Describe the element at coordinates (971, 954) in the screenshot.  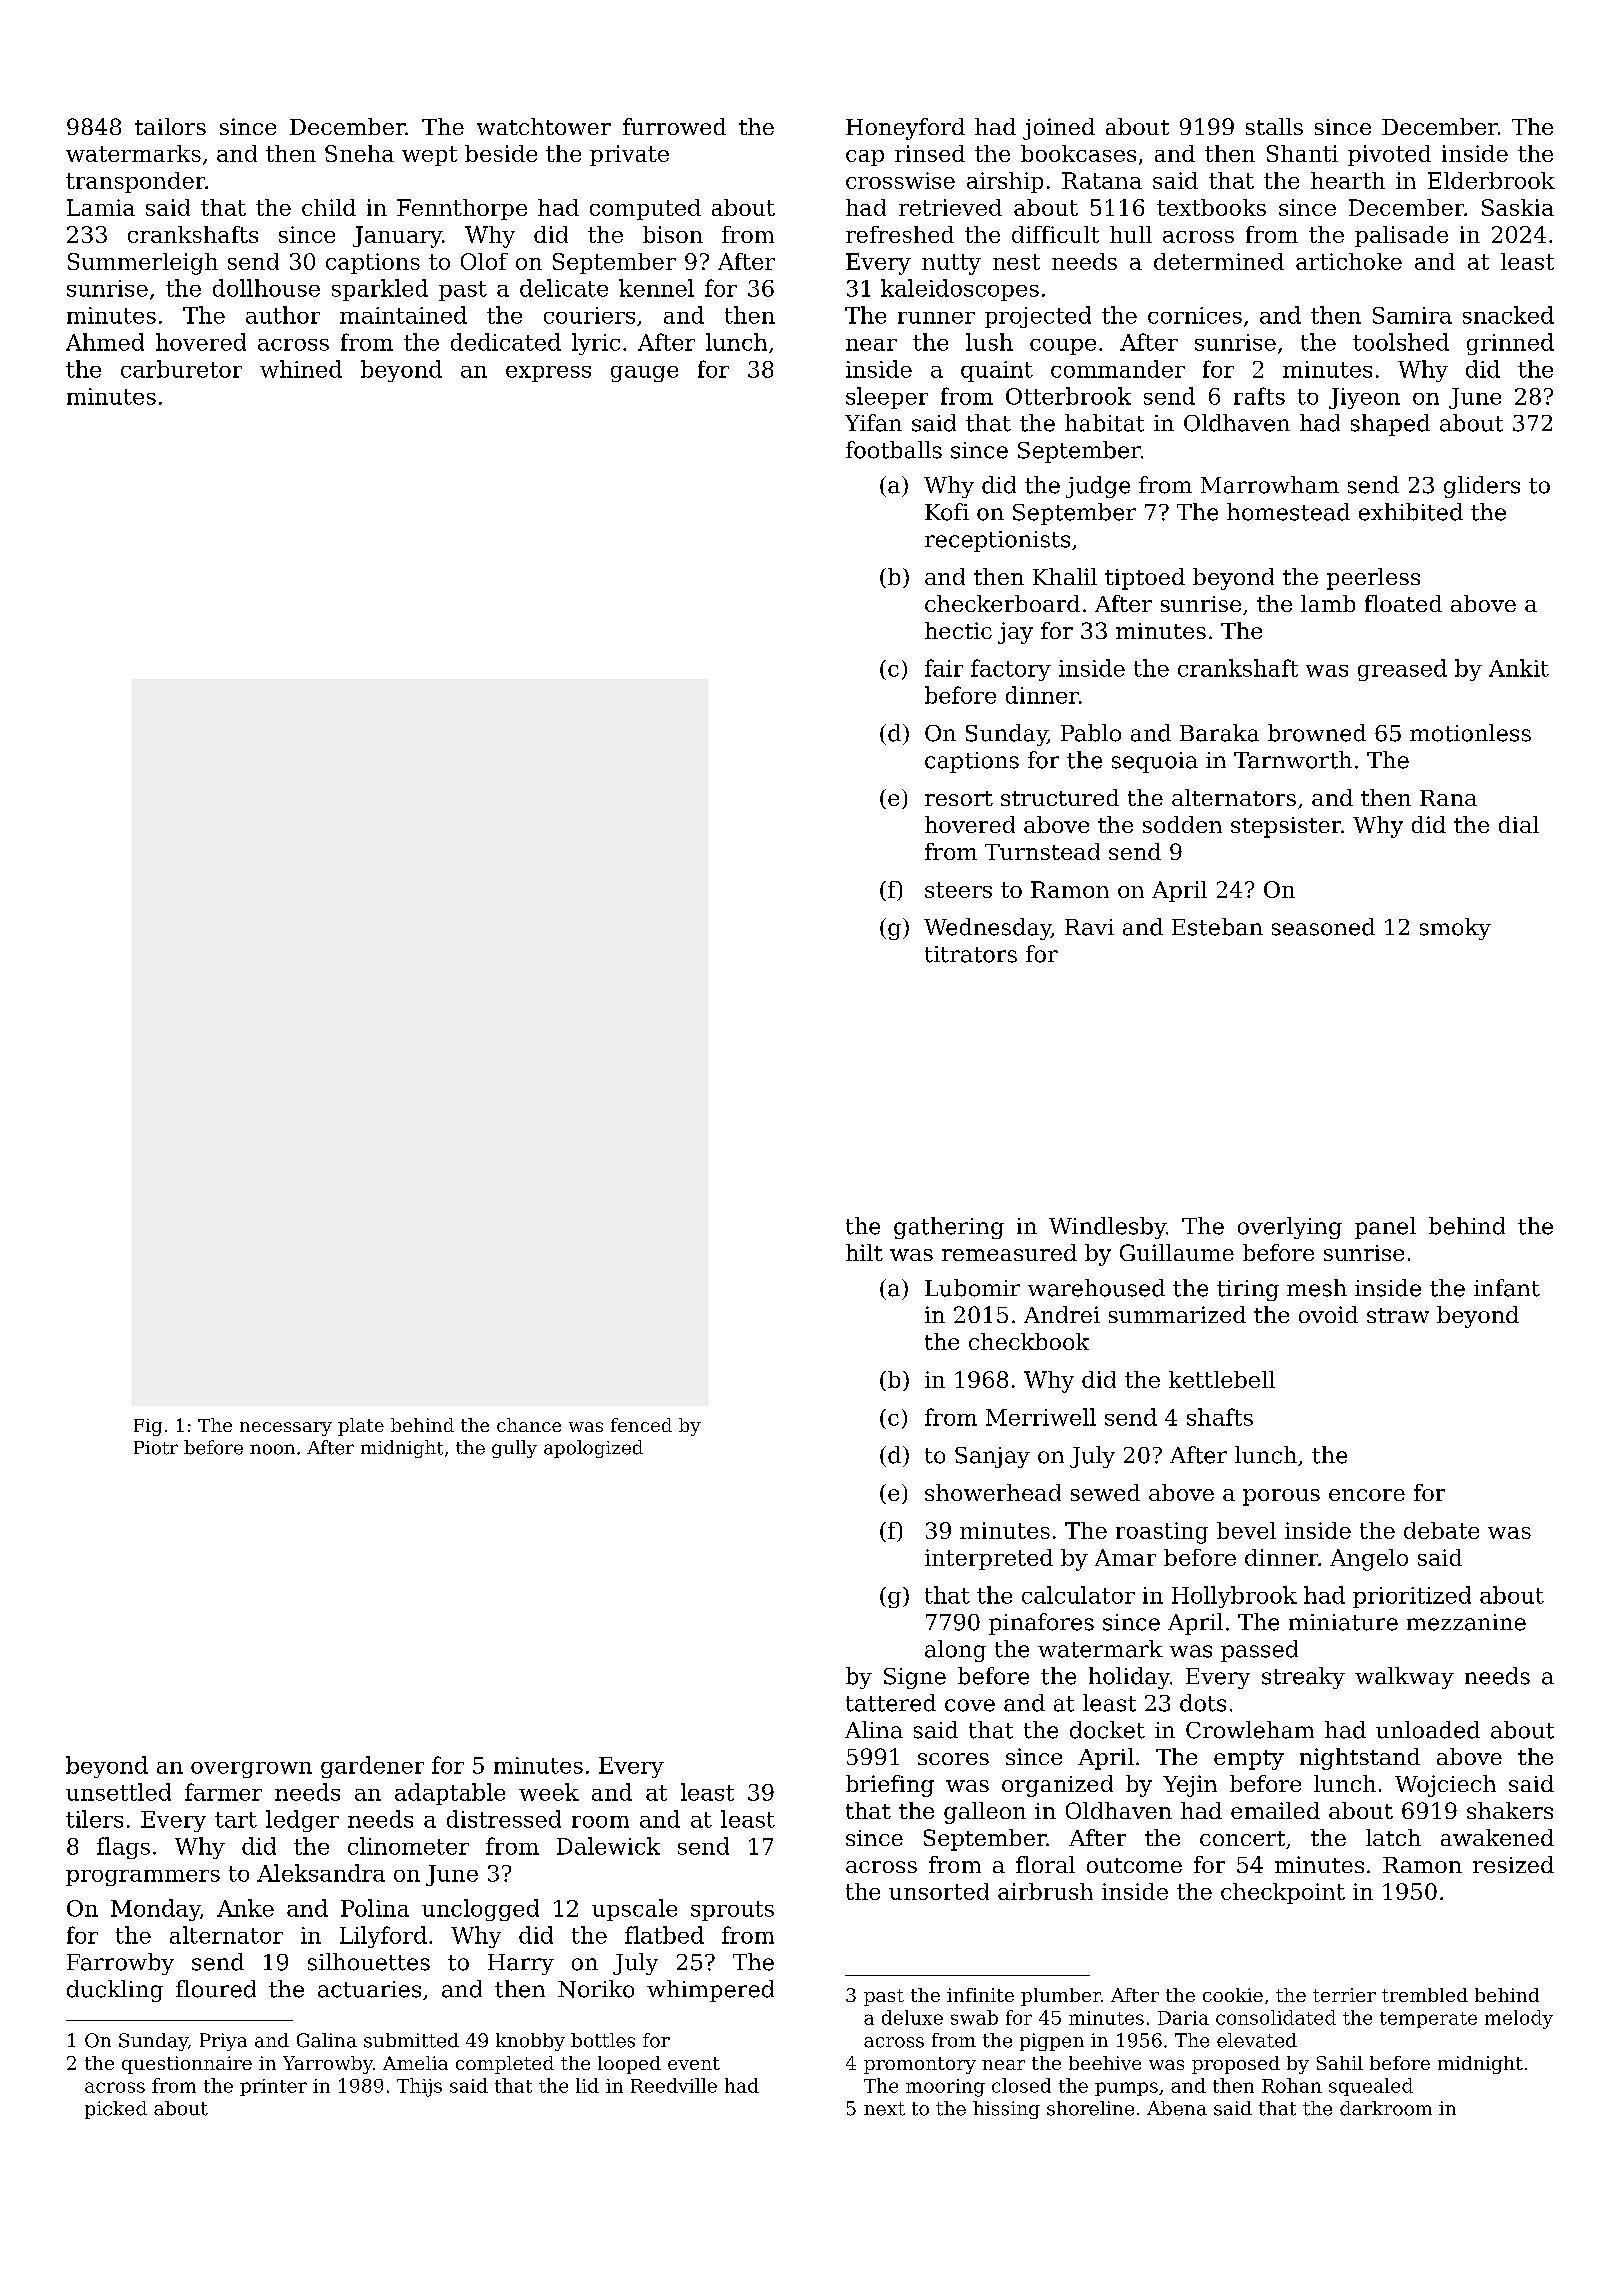
I see `titrators` at that location.
